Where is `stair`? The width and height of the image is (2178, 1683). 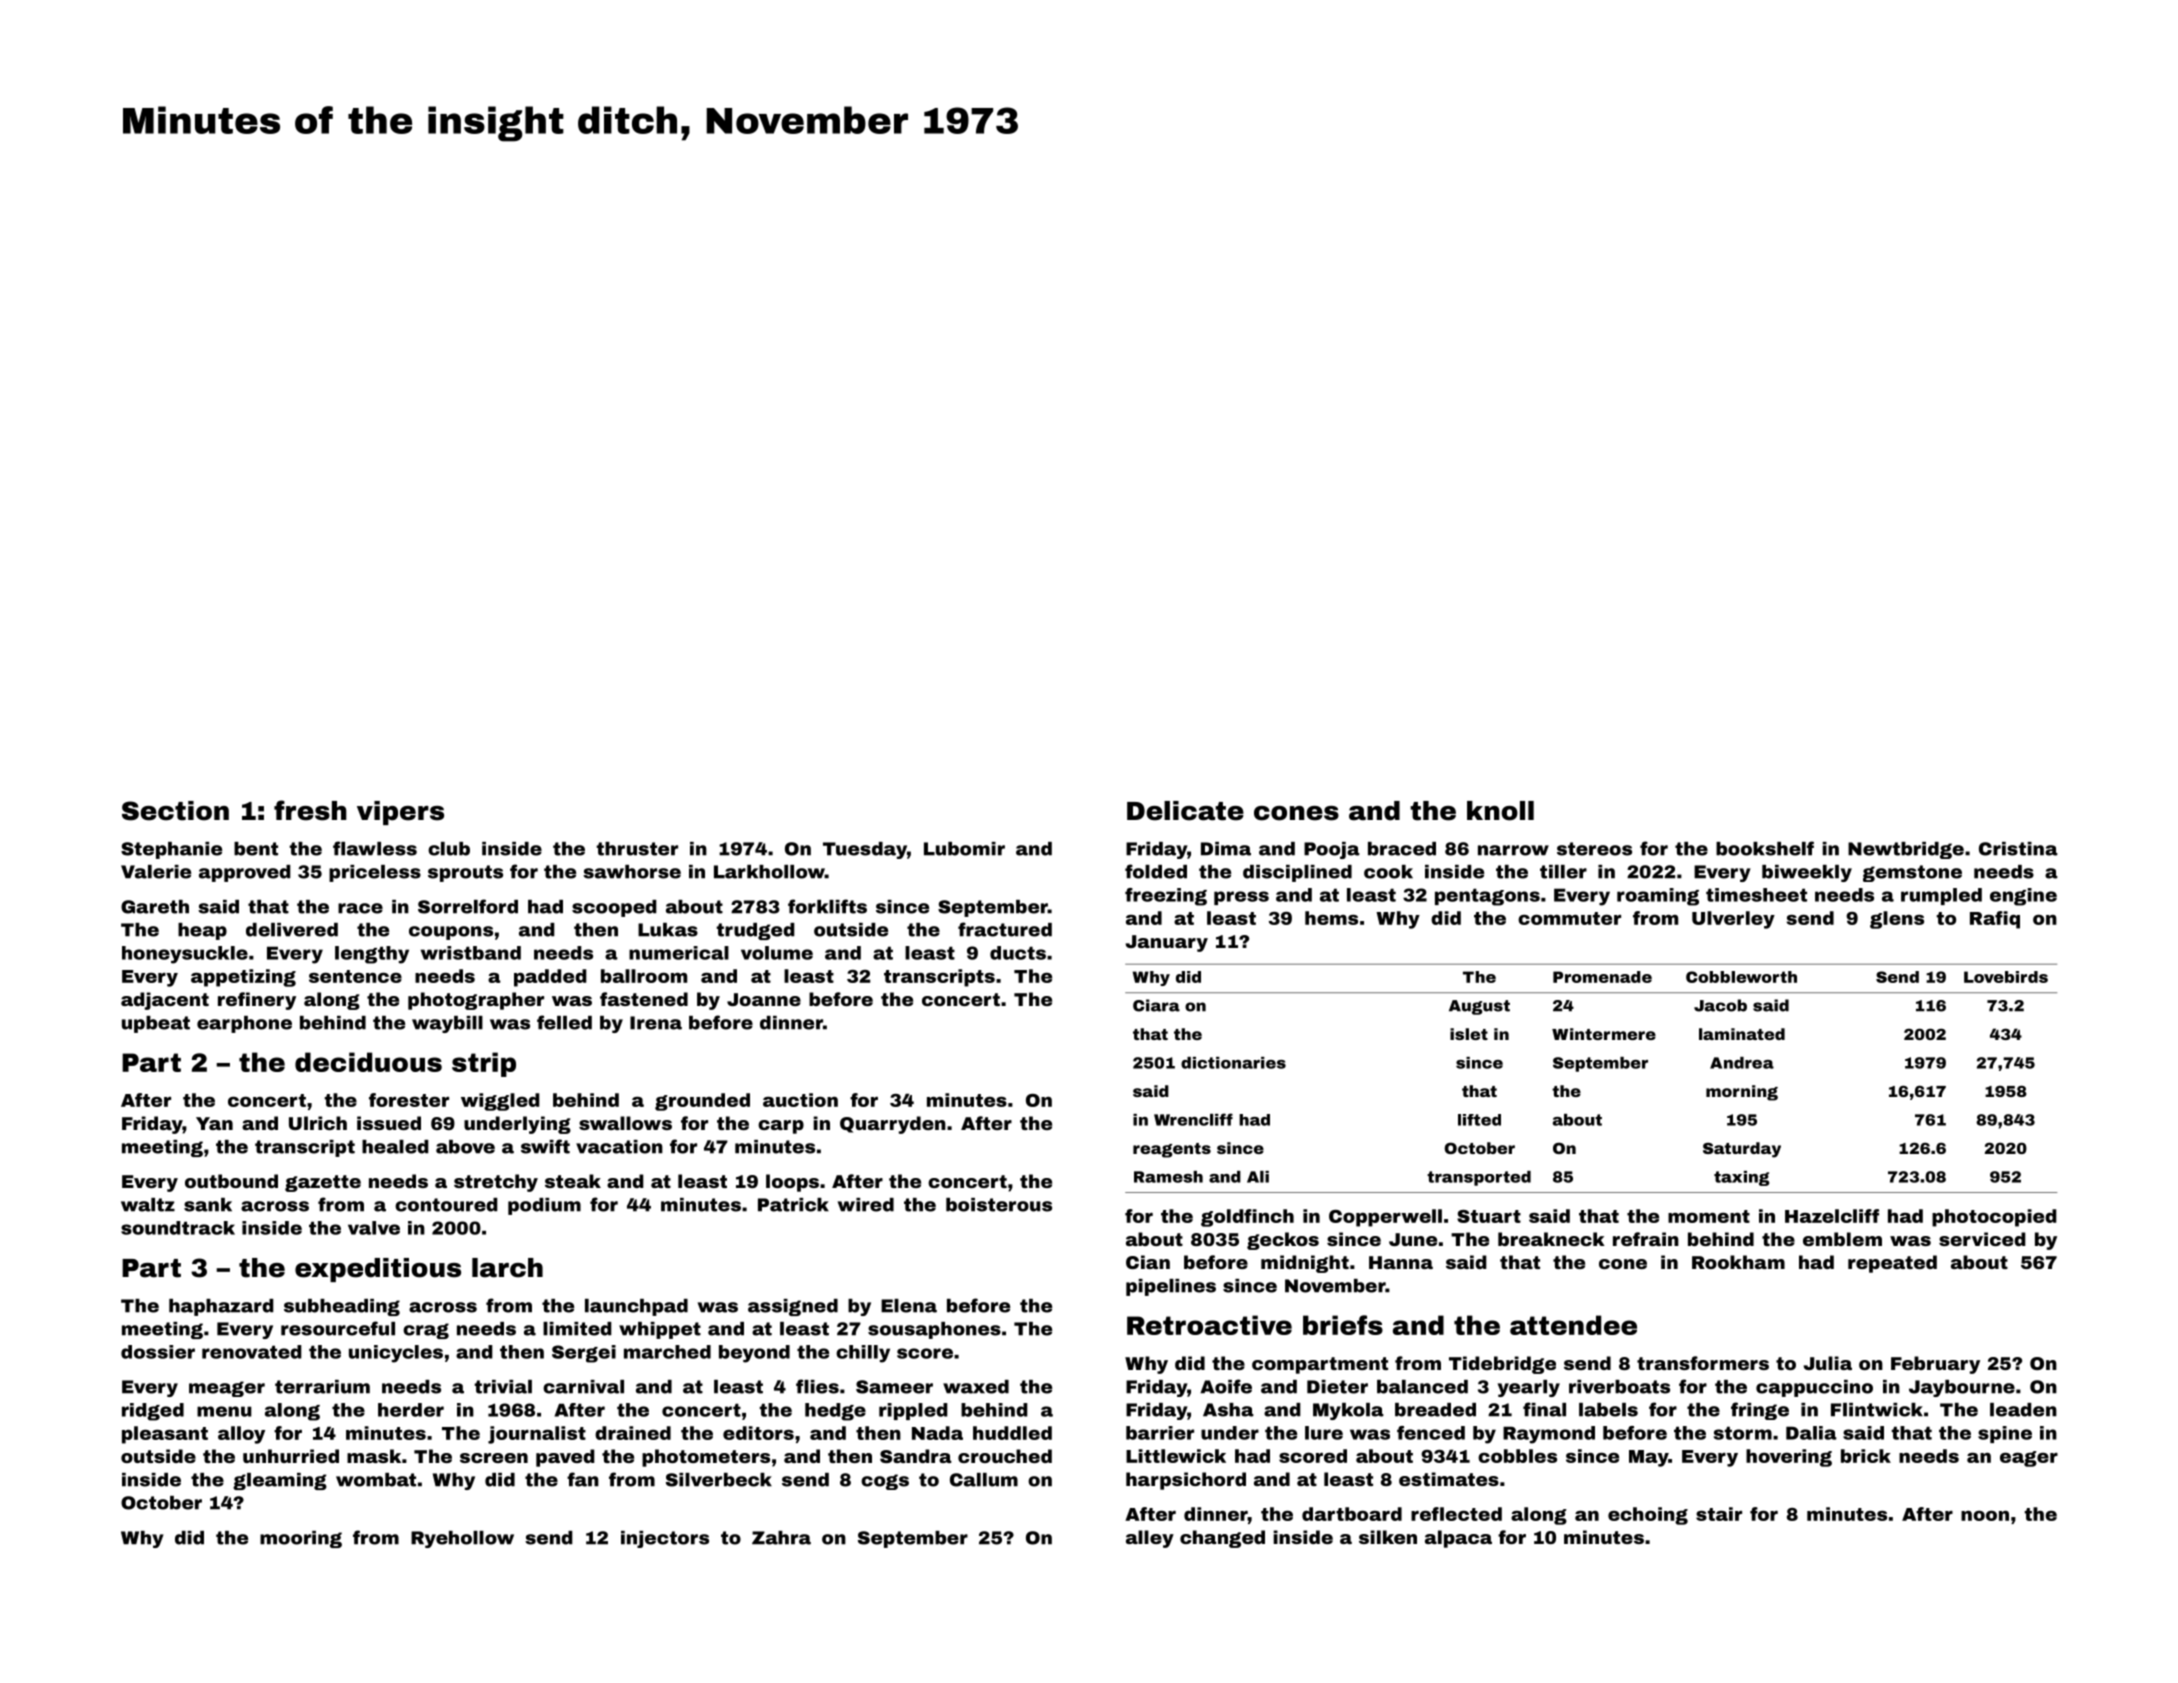 stair is located at coordinates (1719, 1514).
